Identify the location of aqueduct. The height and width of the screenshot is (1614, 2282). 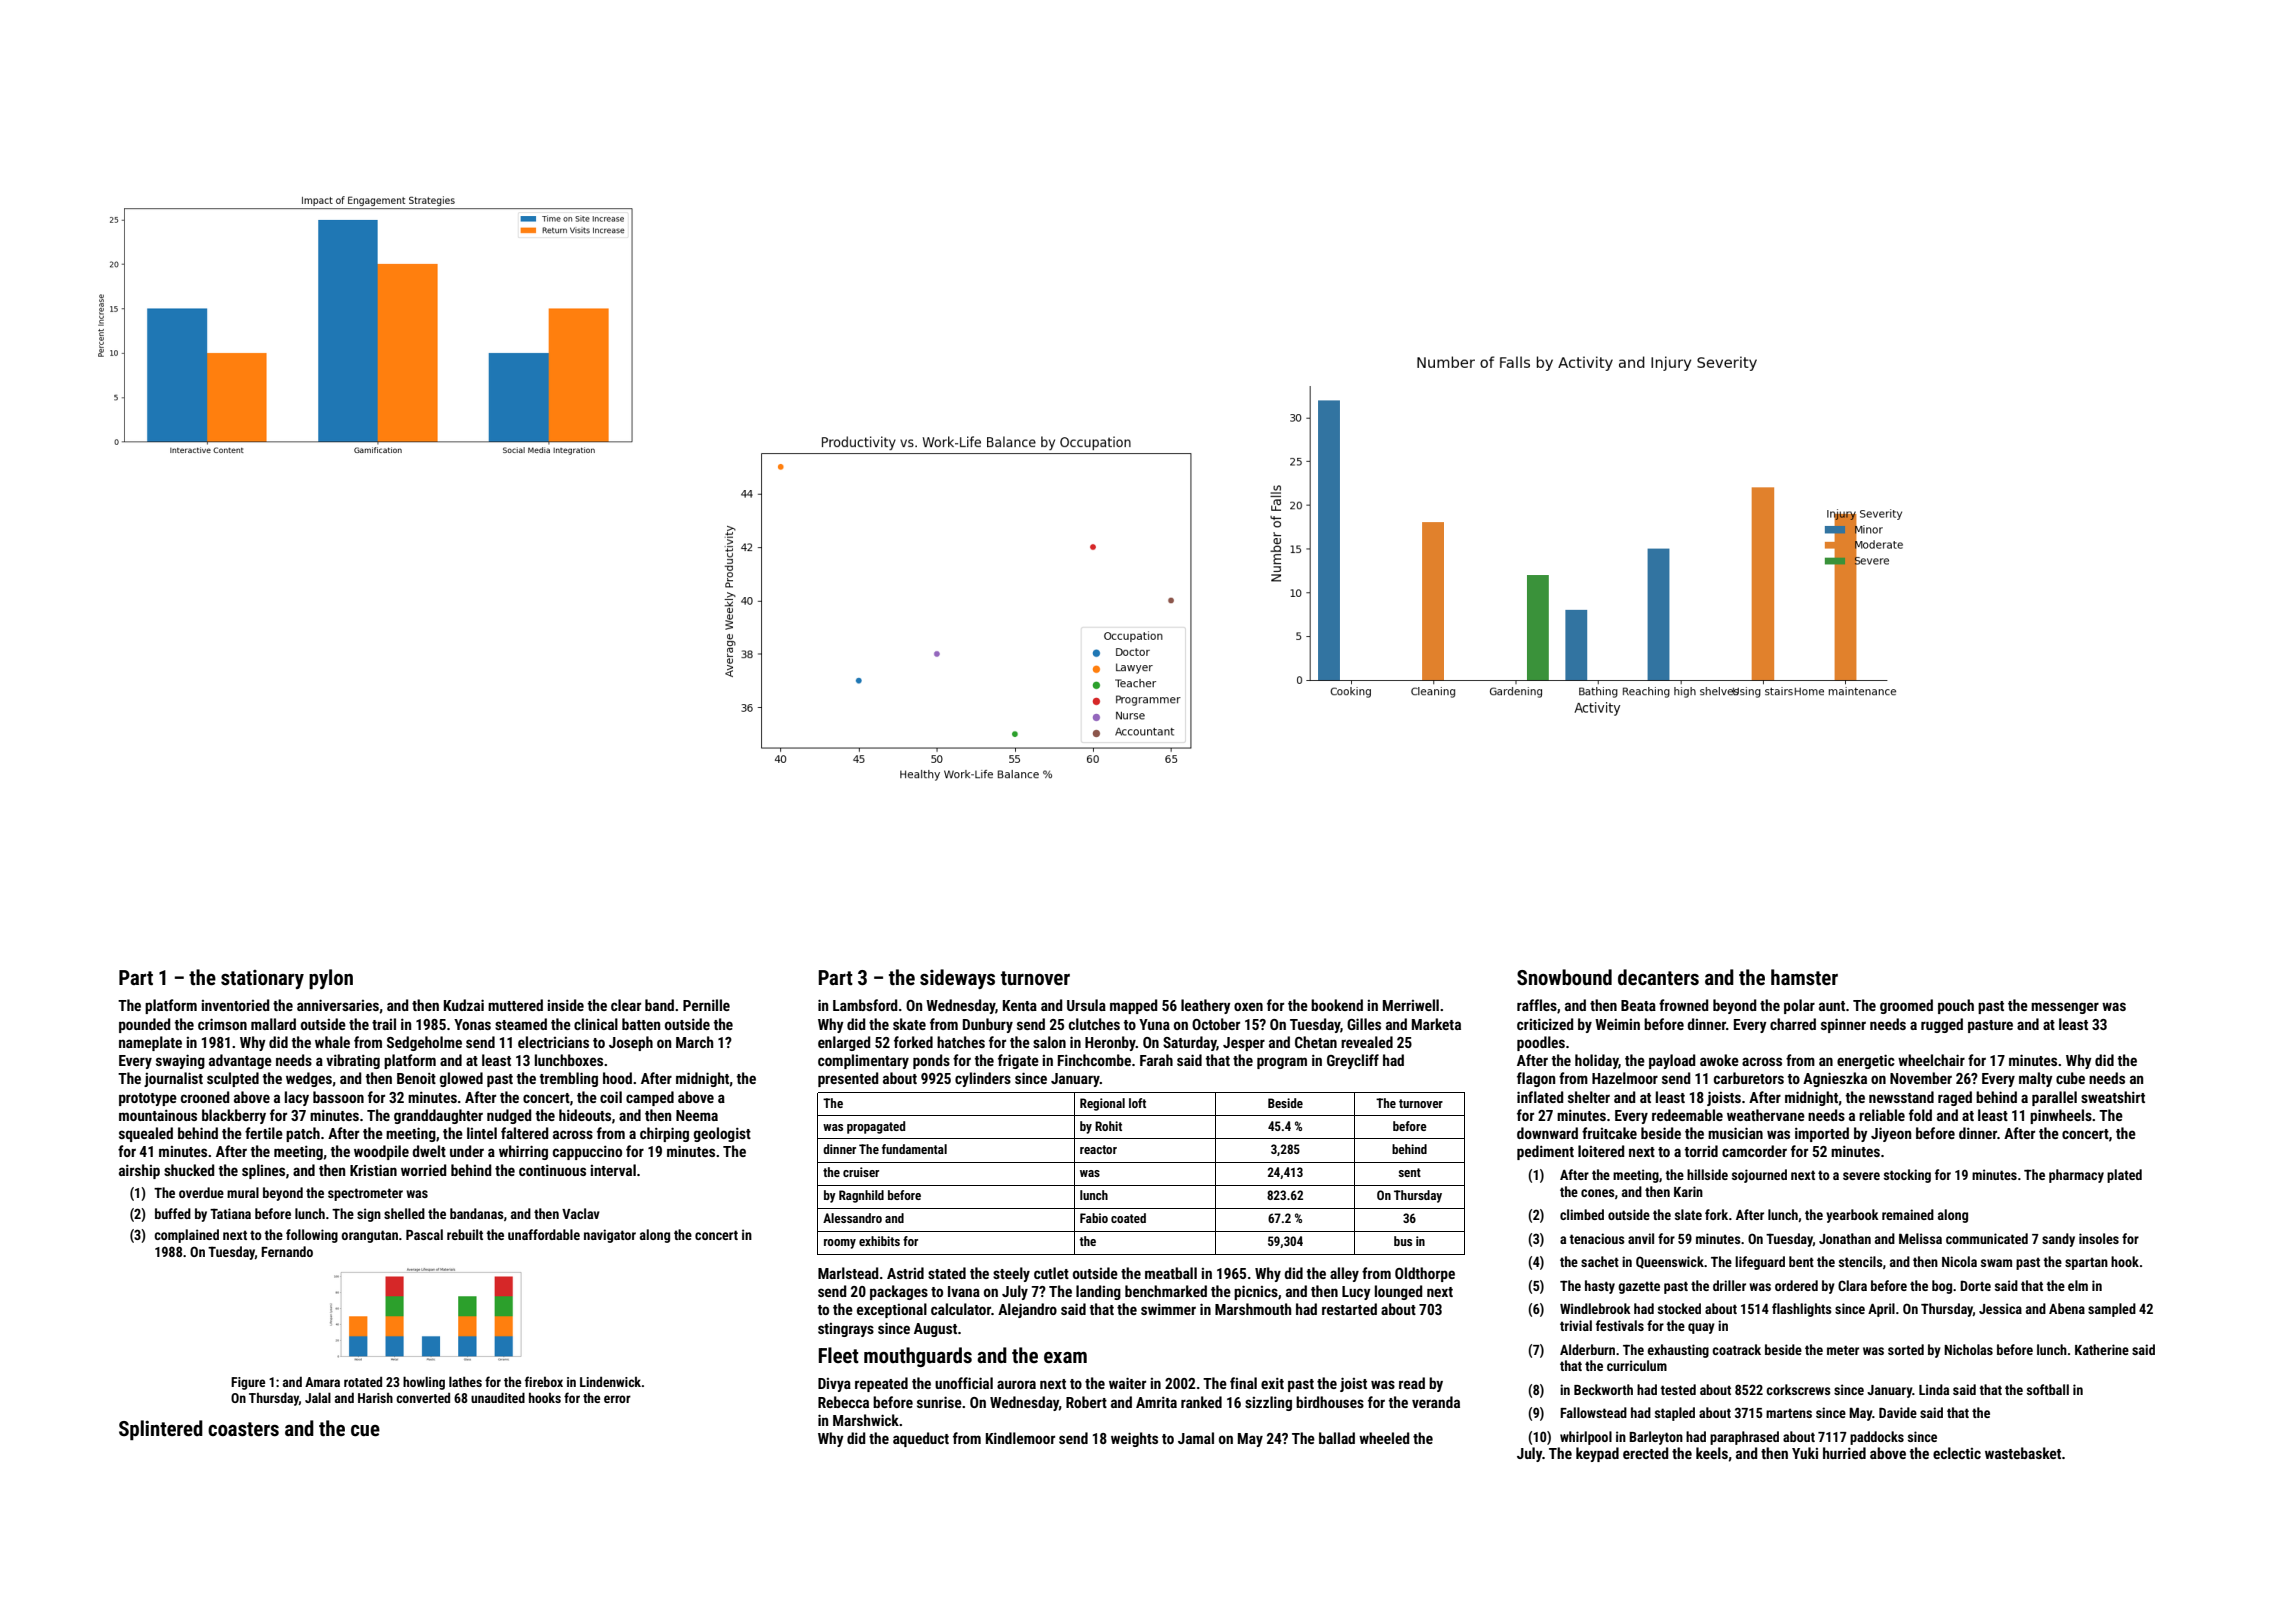
(921, 1439).
